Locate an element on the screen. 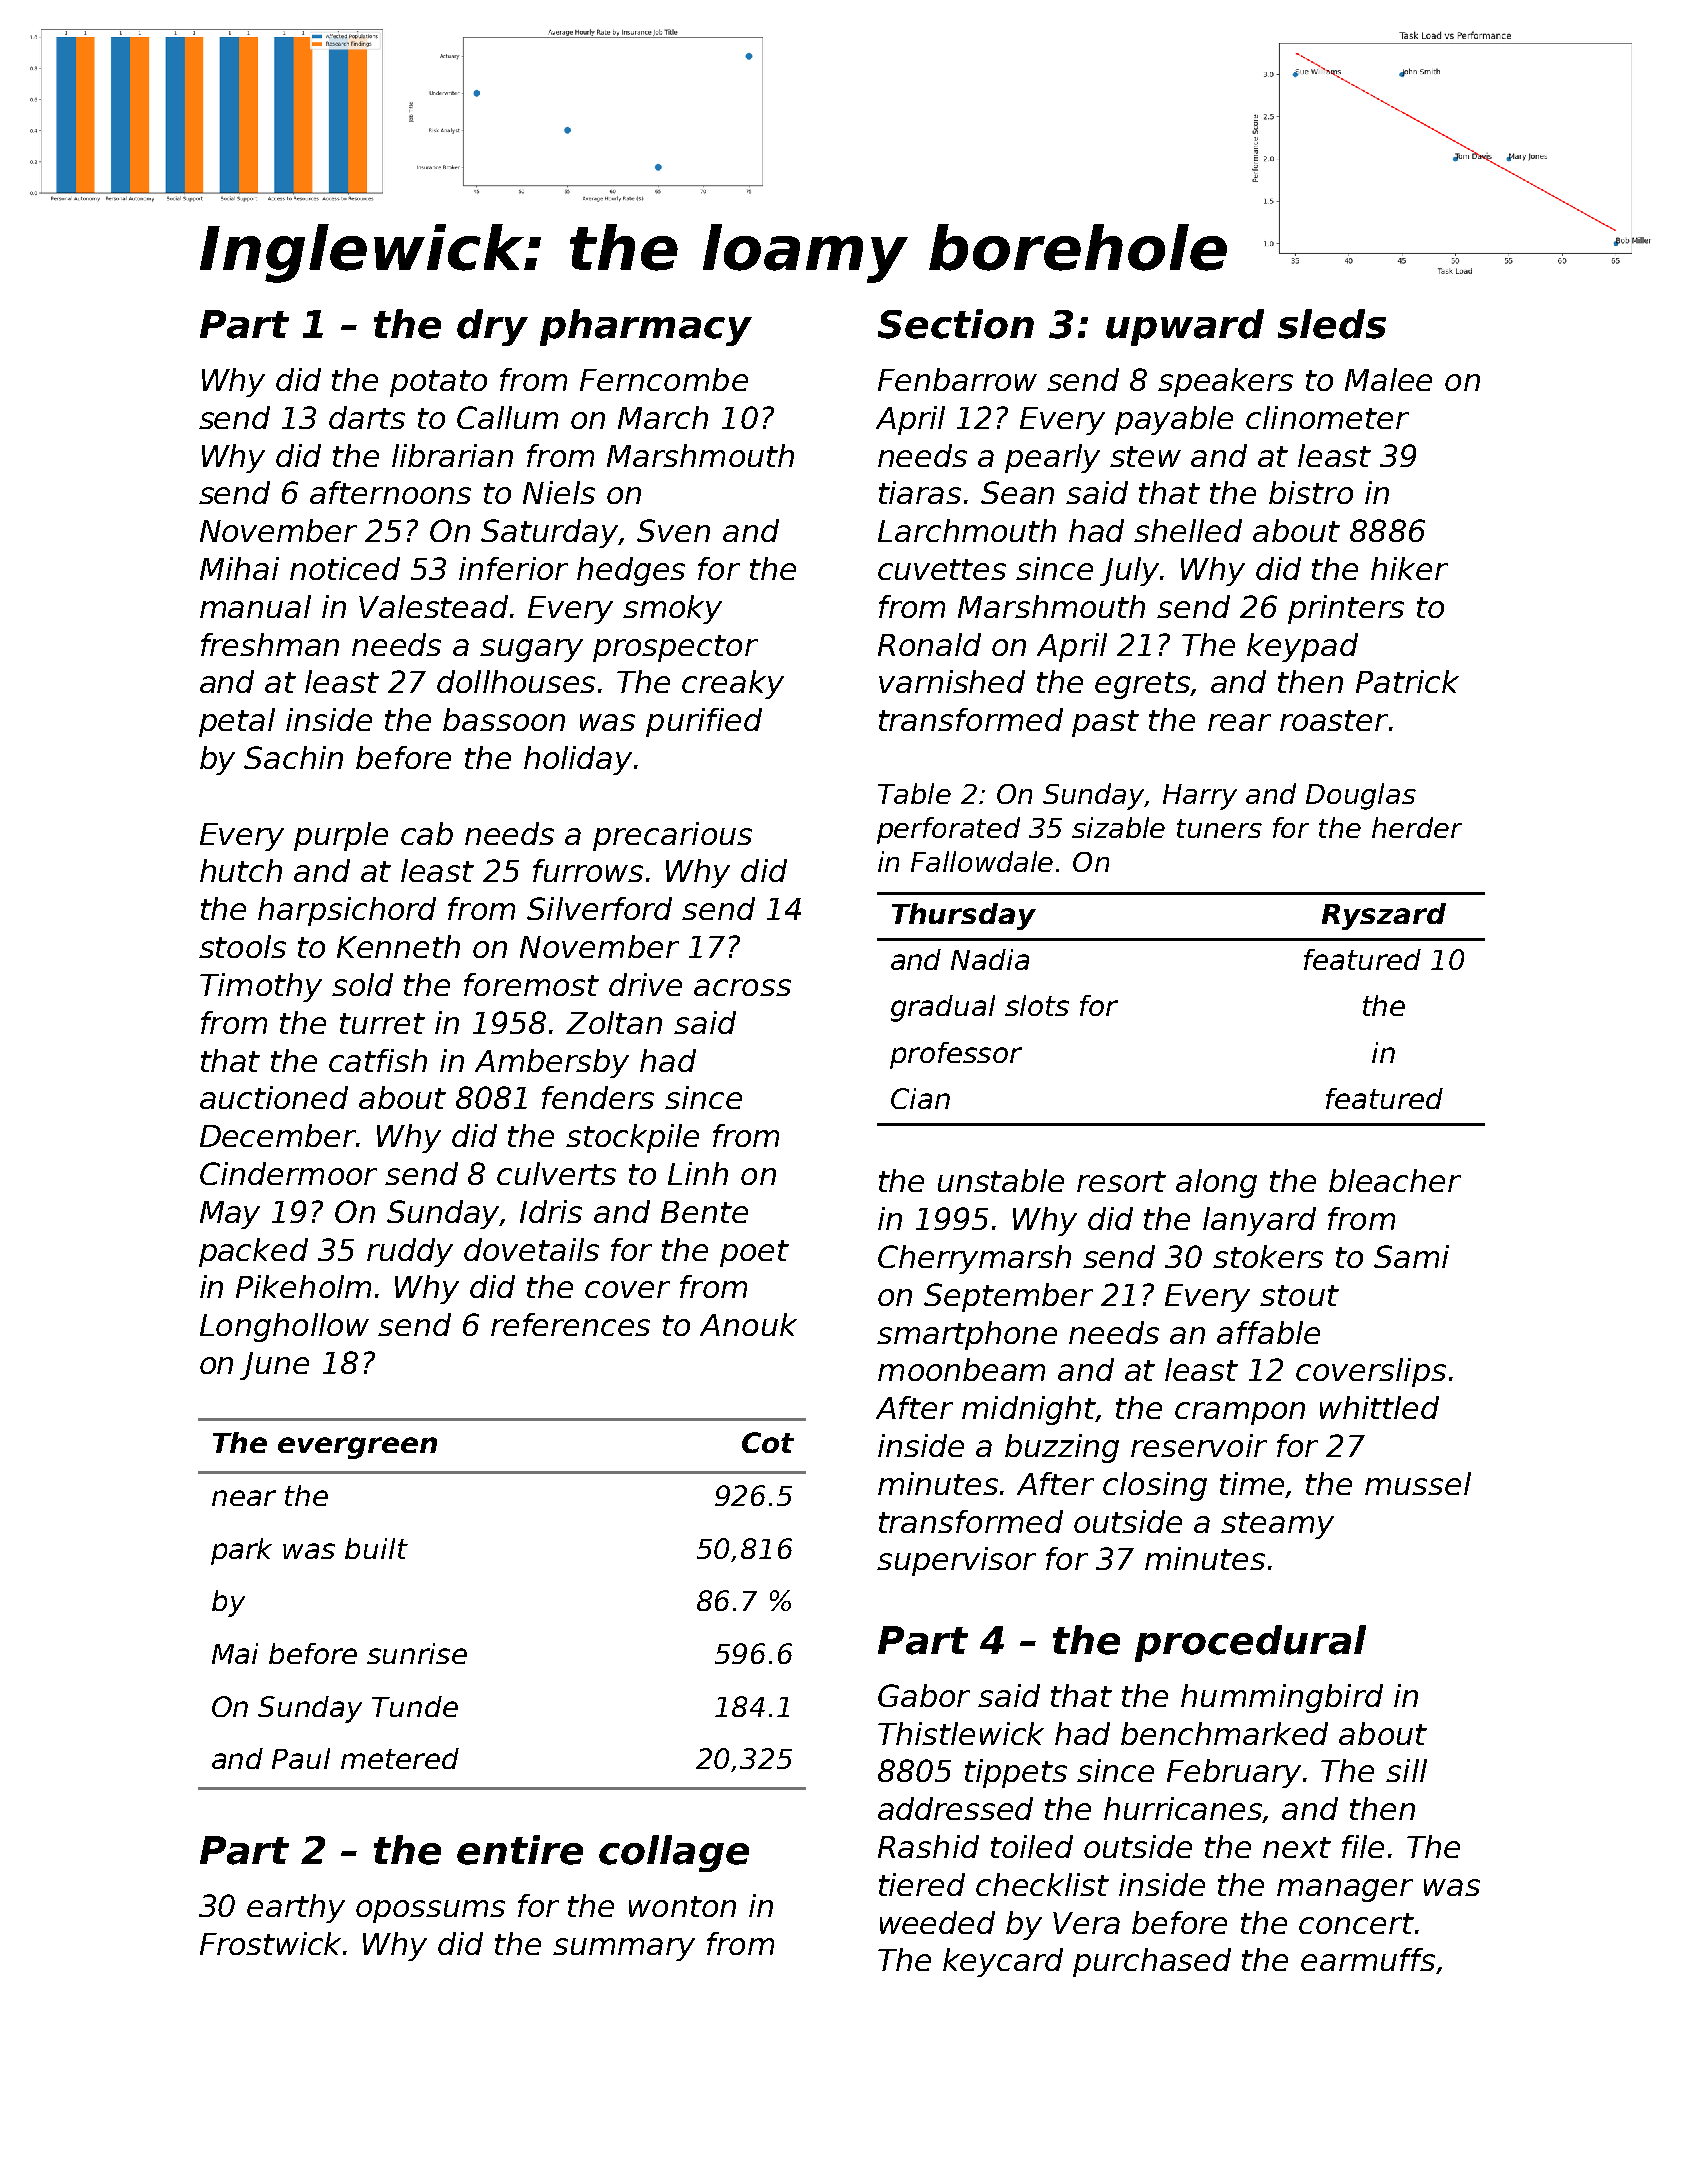 Image resolution: width=1683 pixels, height=2178 pixels. tiaras is located at coordinates (920, 492).
